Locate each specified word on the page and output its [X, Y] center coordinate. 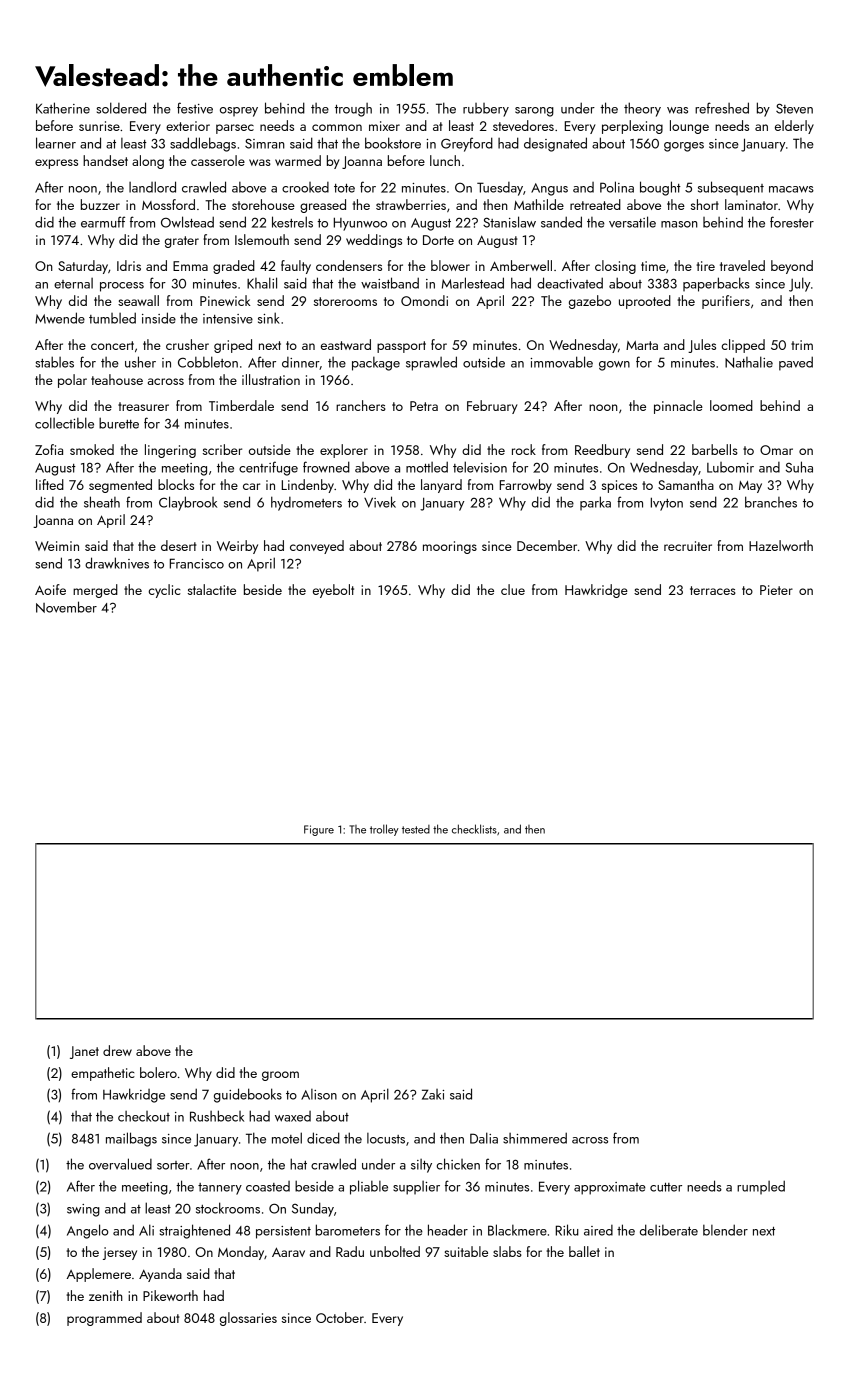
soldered [121, 108]
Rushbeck [217, 1116]
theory [642, 109]
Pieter [776, 590]
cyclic [165, 591]
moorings [450, 547]
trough [353, 110]
